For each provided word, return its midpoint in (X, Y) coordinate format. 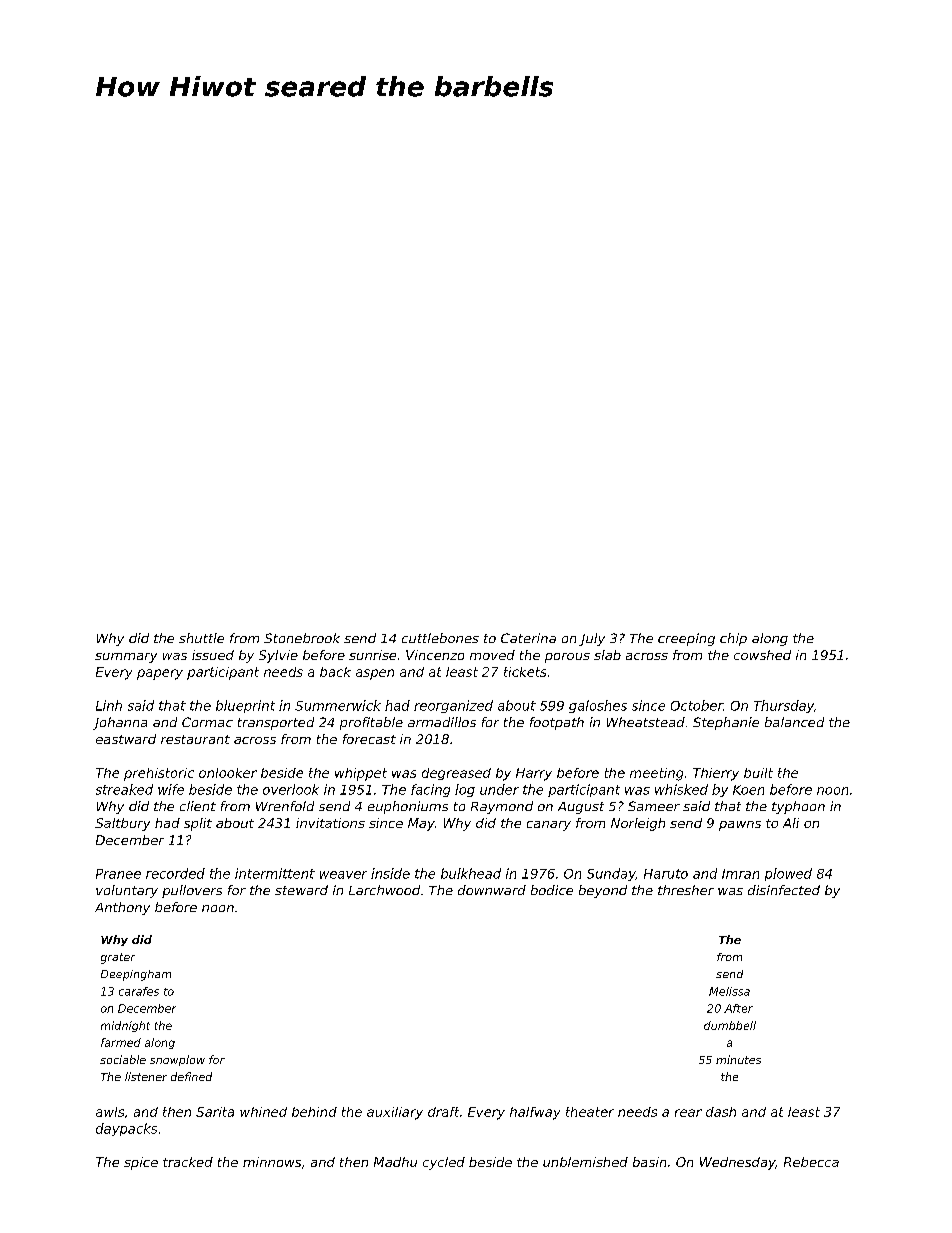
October (697, 705)
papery (160, 674)
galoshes (598, 706)
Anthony (122, 908)
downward (492, 890)
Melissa (729, 991)
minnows (272, 1162)
